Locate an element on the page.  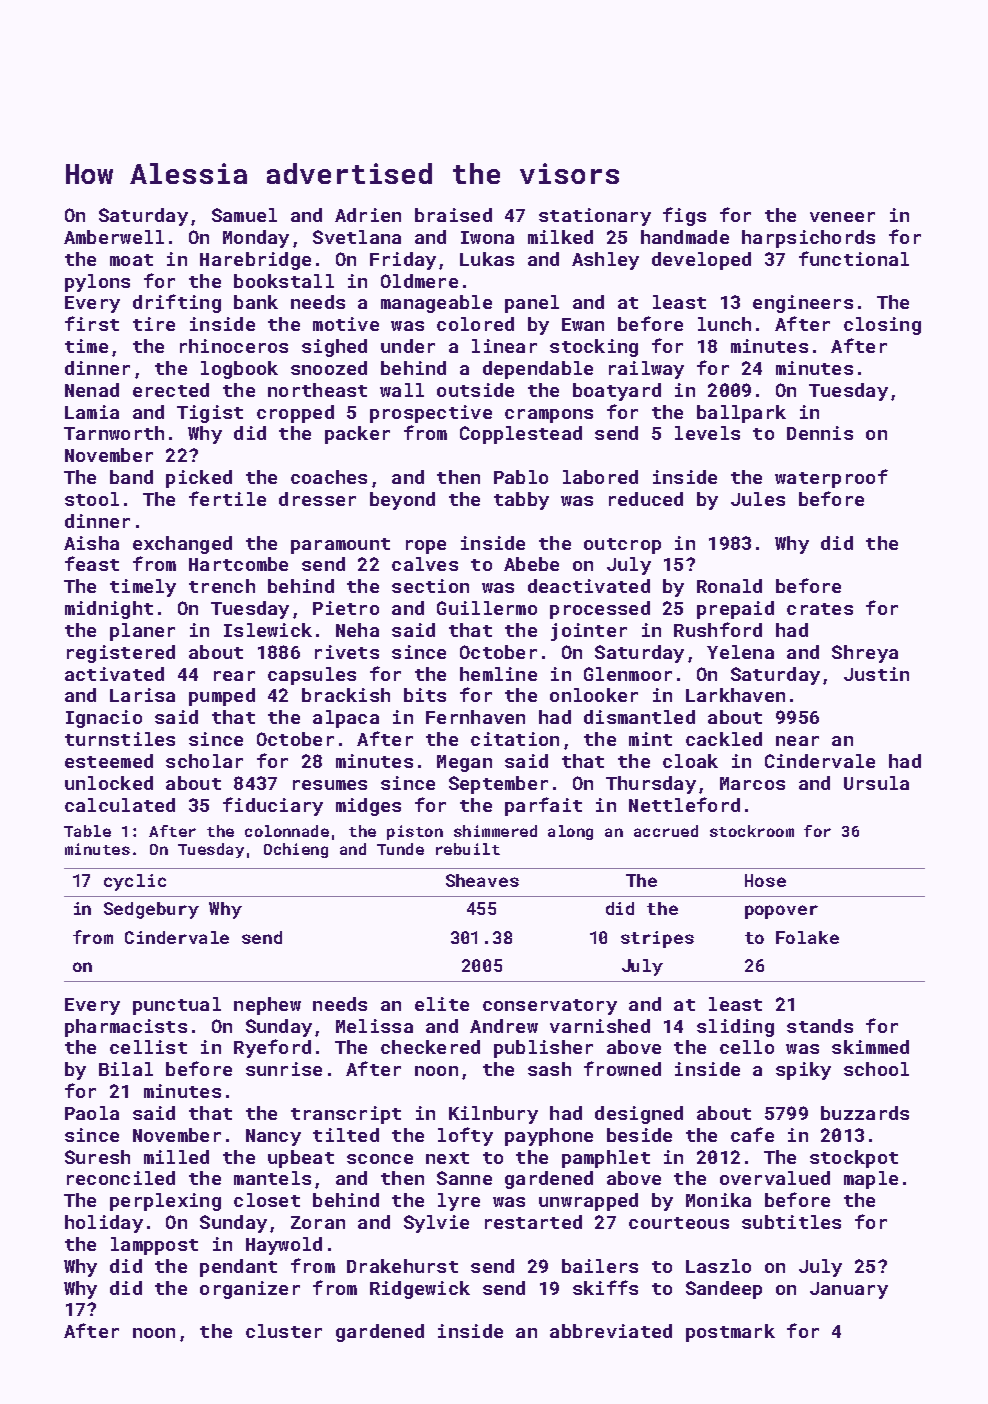
pylons is located at coordinates (97, 283).
